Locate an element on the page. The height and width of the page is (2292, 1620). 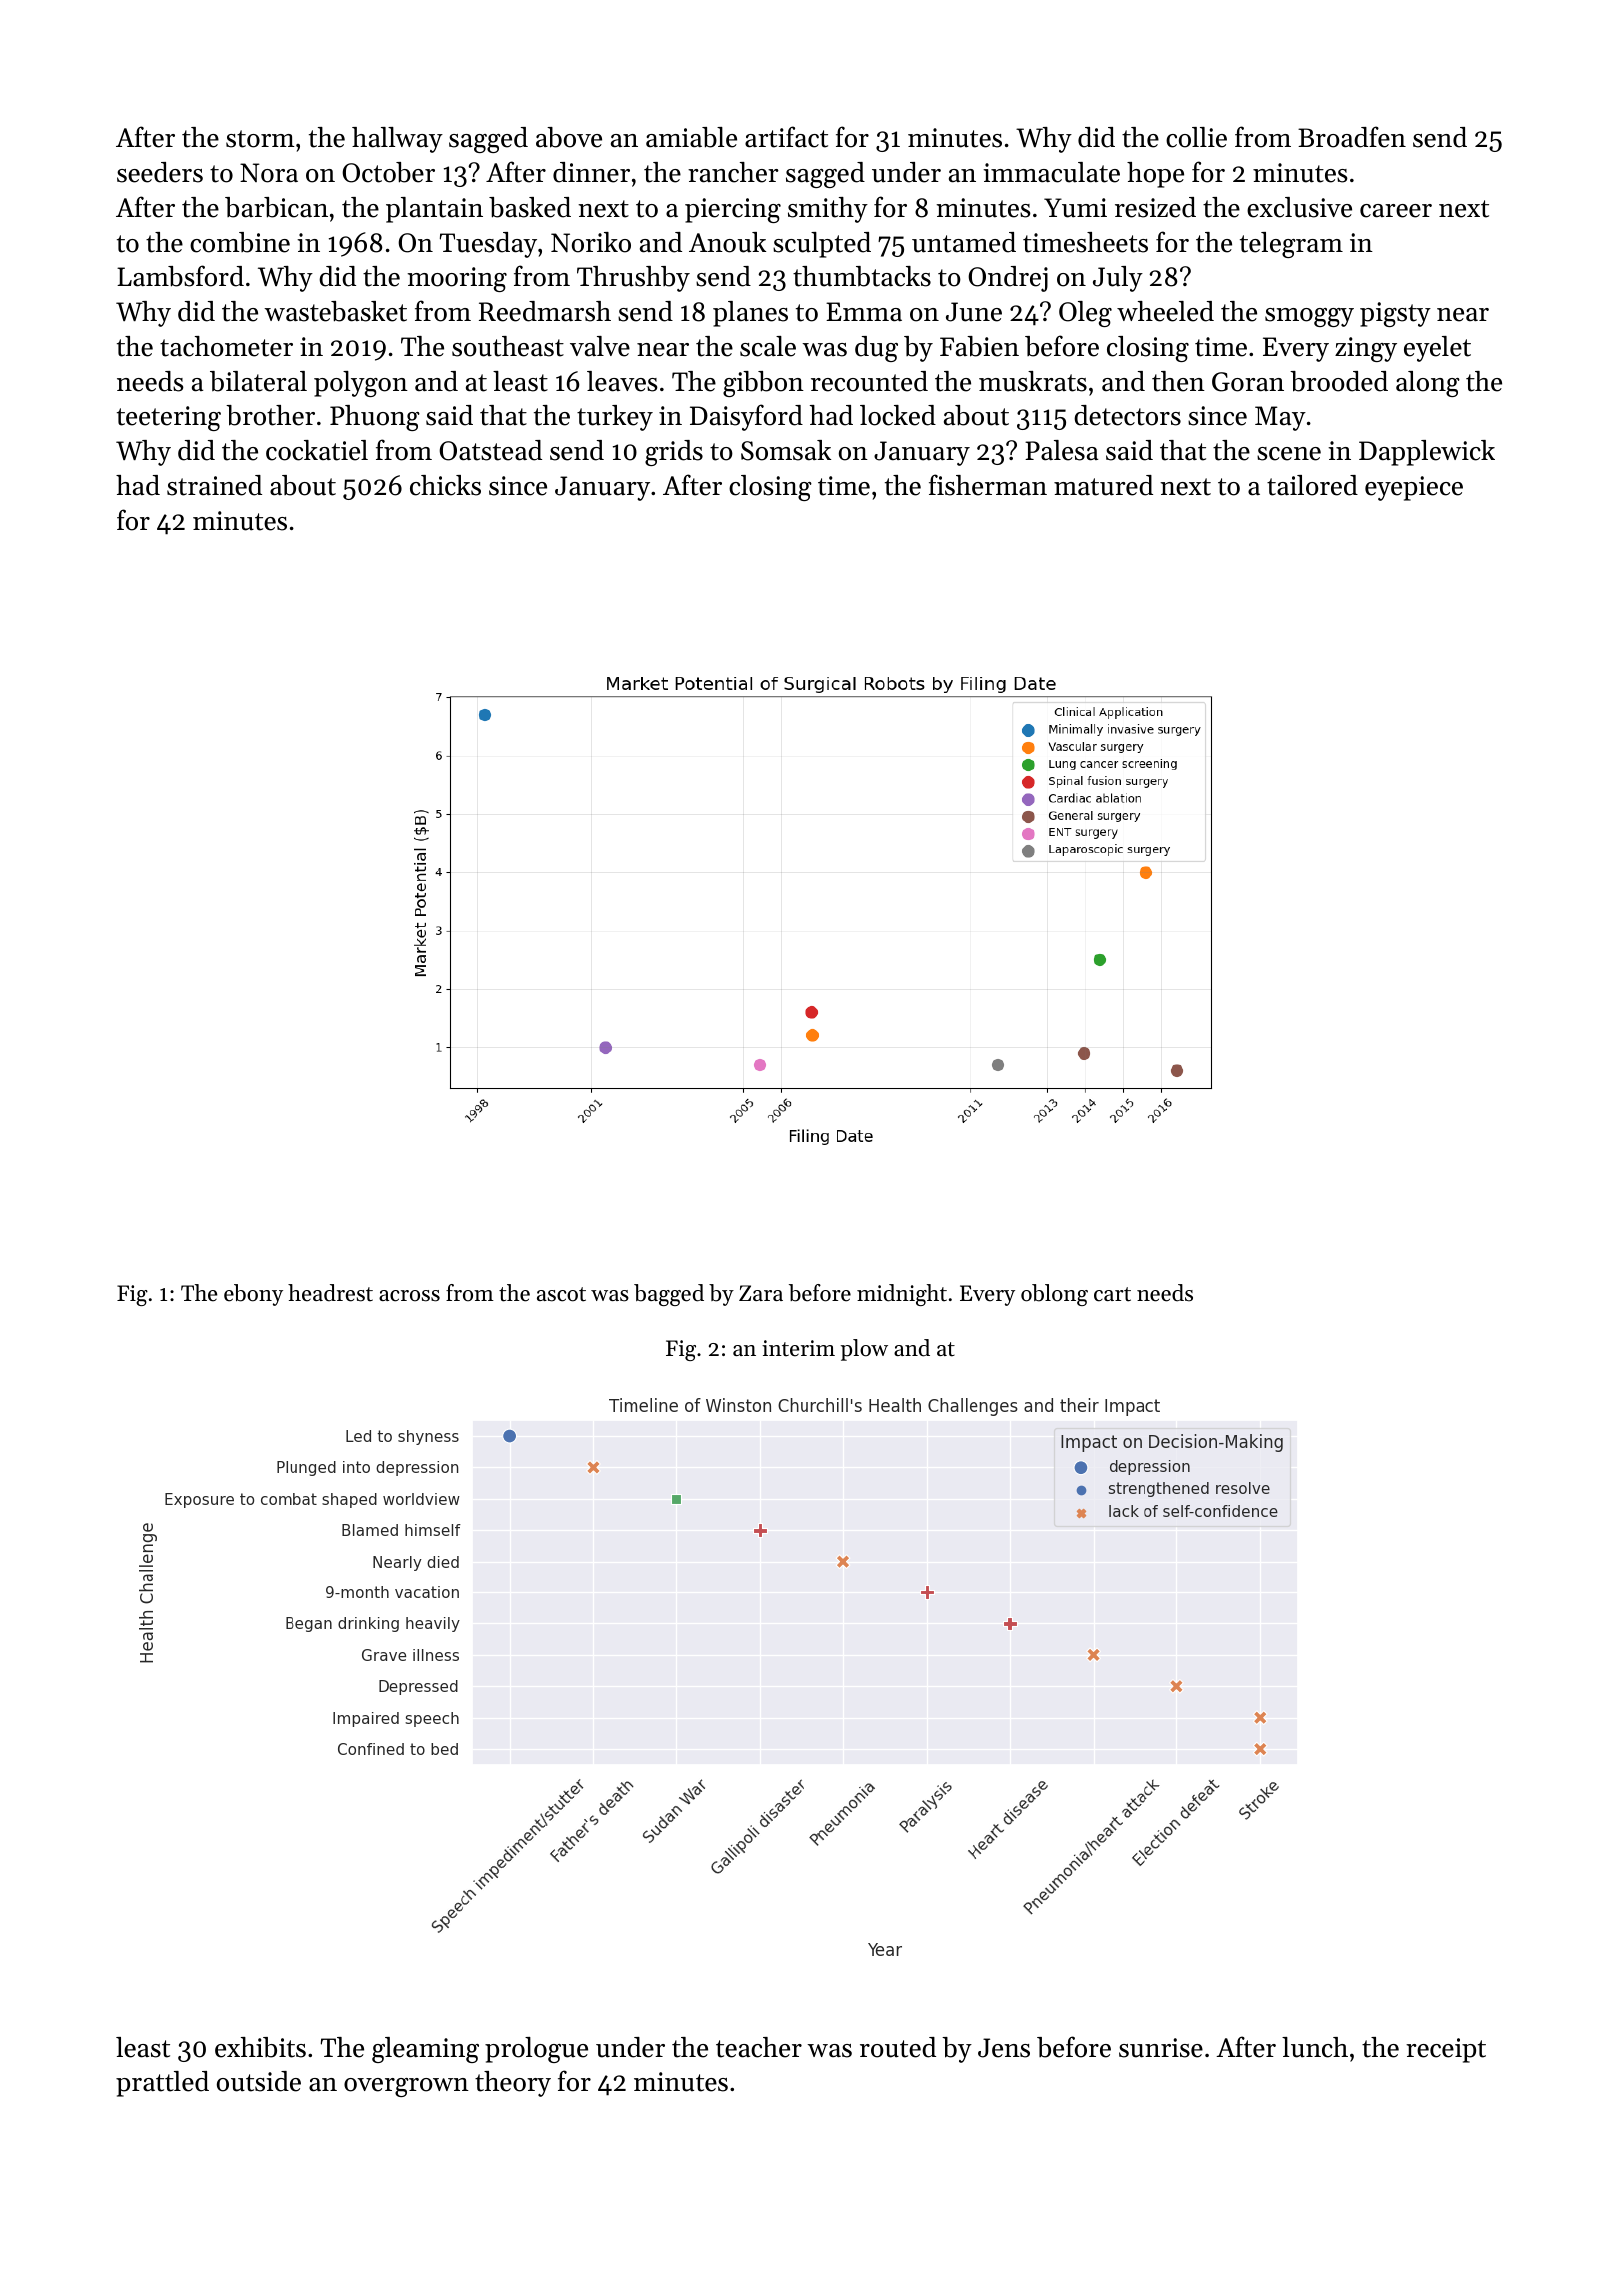
strained is located at coordinates (214, 485).
